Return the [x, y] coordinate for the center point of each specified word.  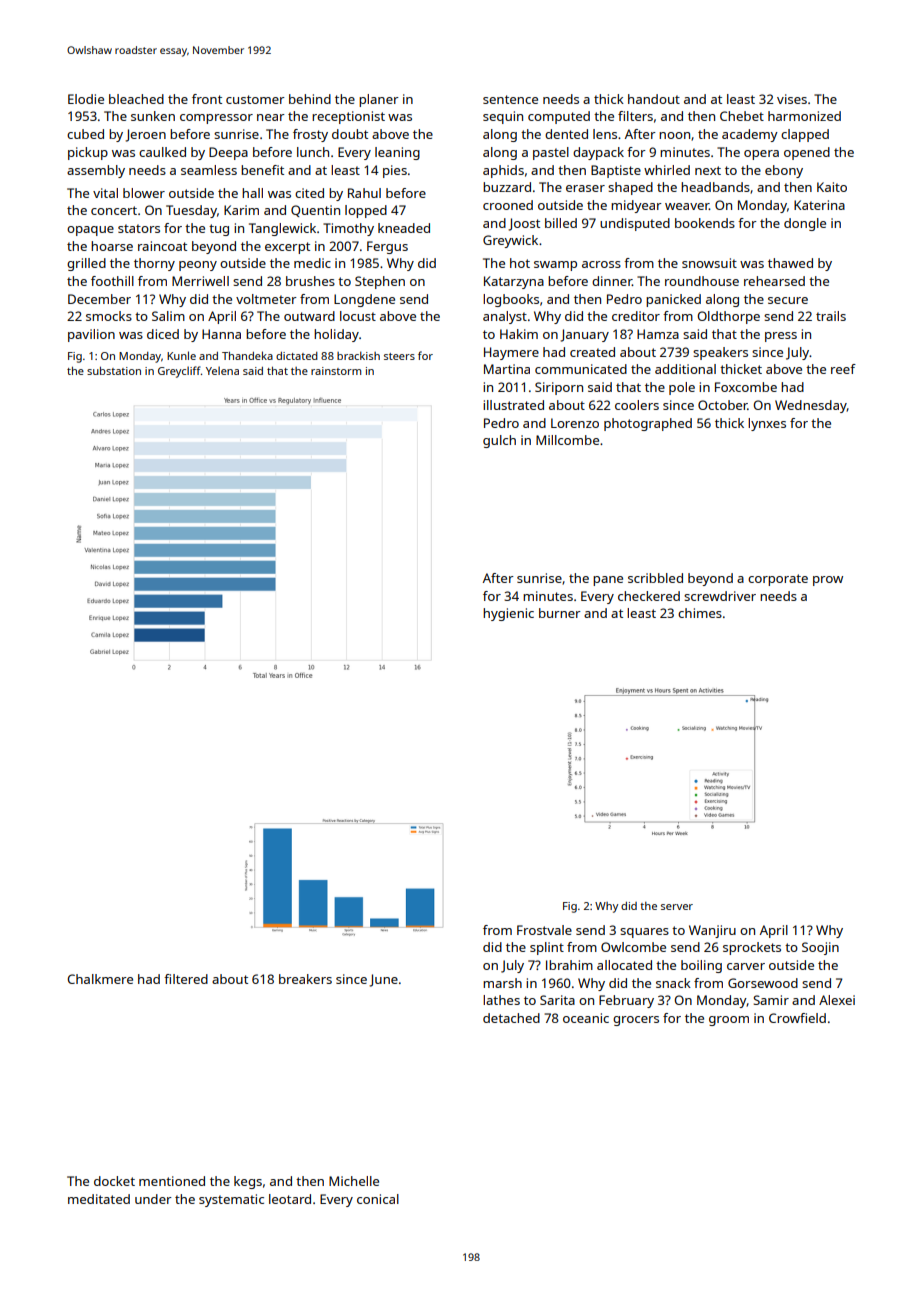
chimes [700, 613]
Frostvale [544, 930]
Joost [524, 224]
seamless [209, 170]
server [677, 907]
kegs [248, 1182]
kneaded [404, 228]
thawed [790, 263]
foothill [112, 281]
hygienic [508, 614]
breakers [305, 979]
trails [831, 316]
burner [560, 613]
